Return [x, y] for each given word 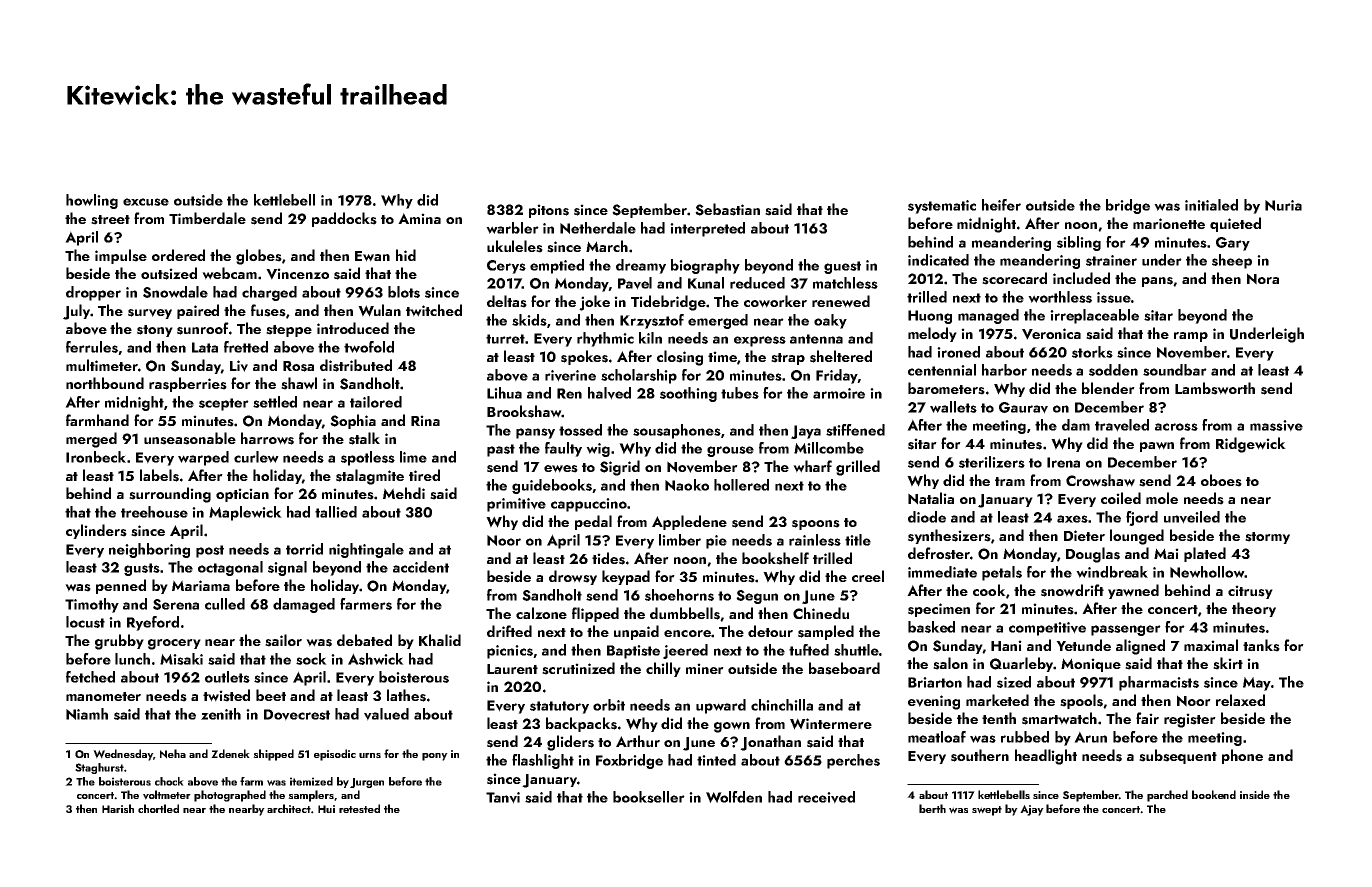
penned [121, 586]
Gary [1233, 244]
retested [359, 808]
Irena [1063, 462]
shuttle [856, 650]
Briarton [935, 682]
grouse [730, 451]
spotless [368, 458]
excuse [146, 202]
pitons [549, 211]
